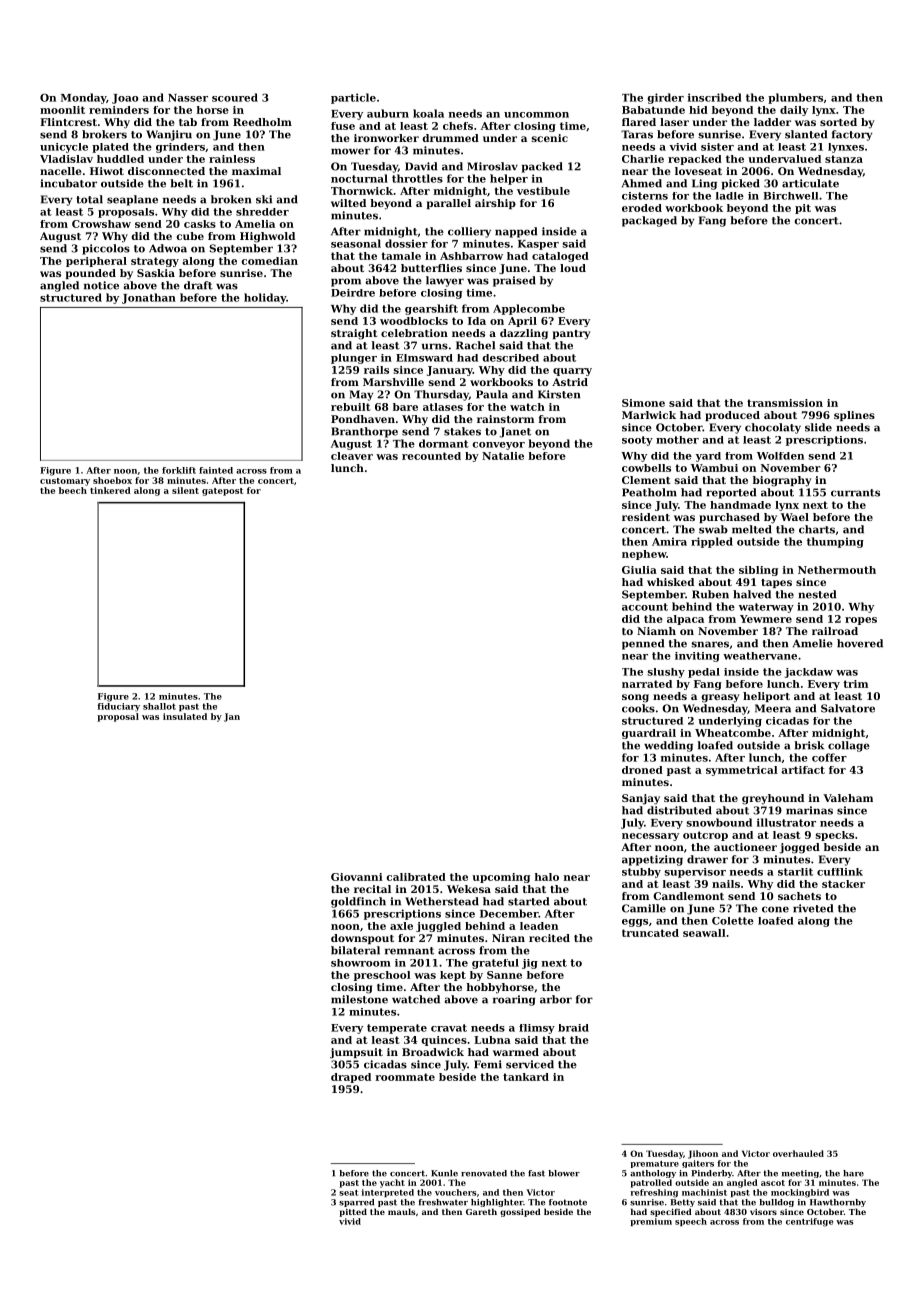 The height and width of the page is (1308, 924). I want to click on Giovanni, so click(357, 877).
